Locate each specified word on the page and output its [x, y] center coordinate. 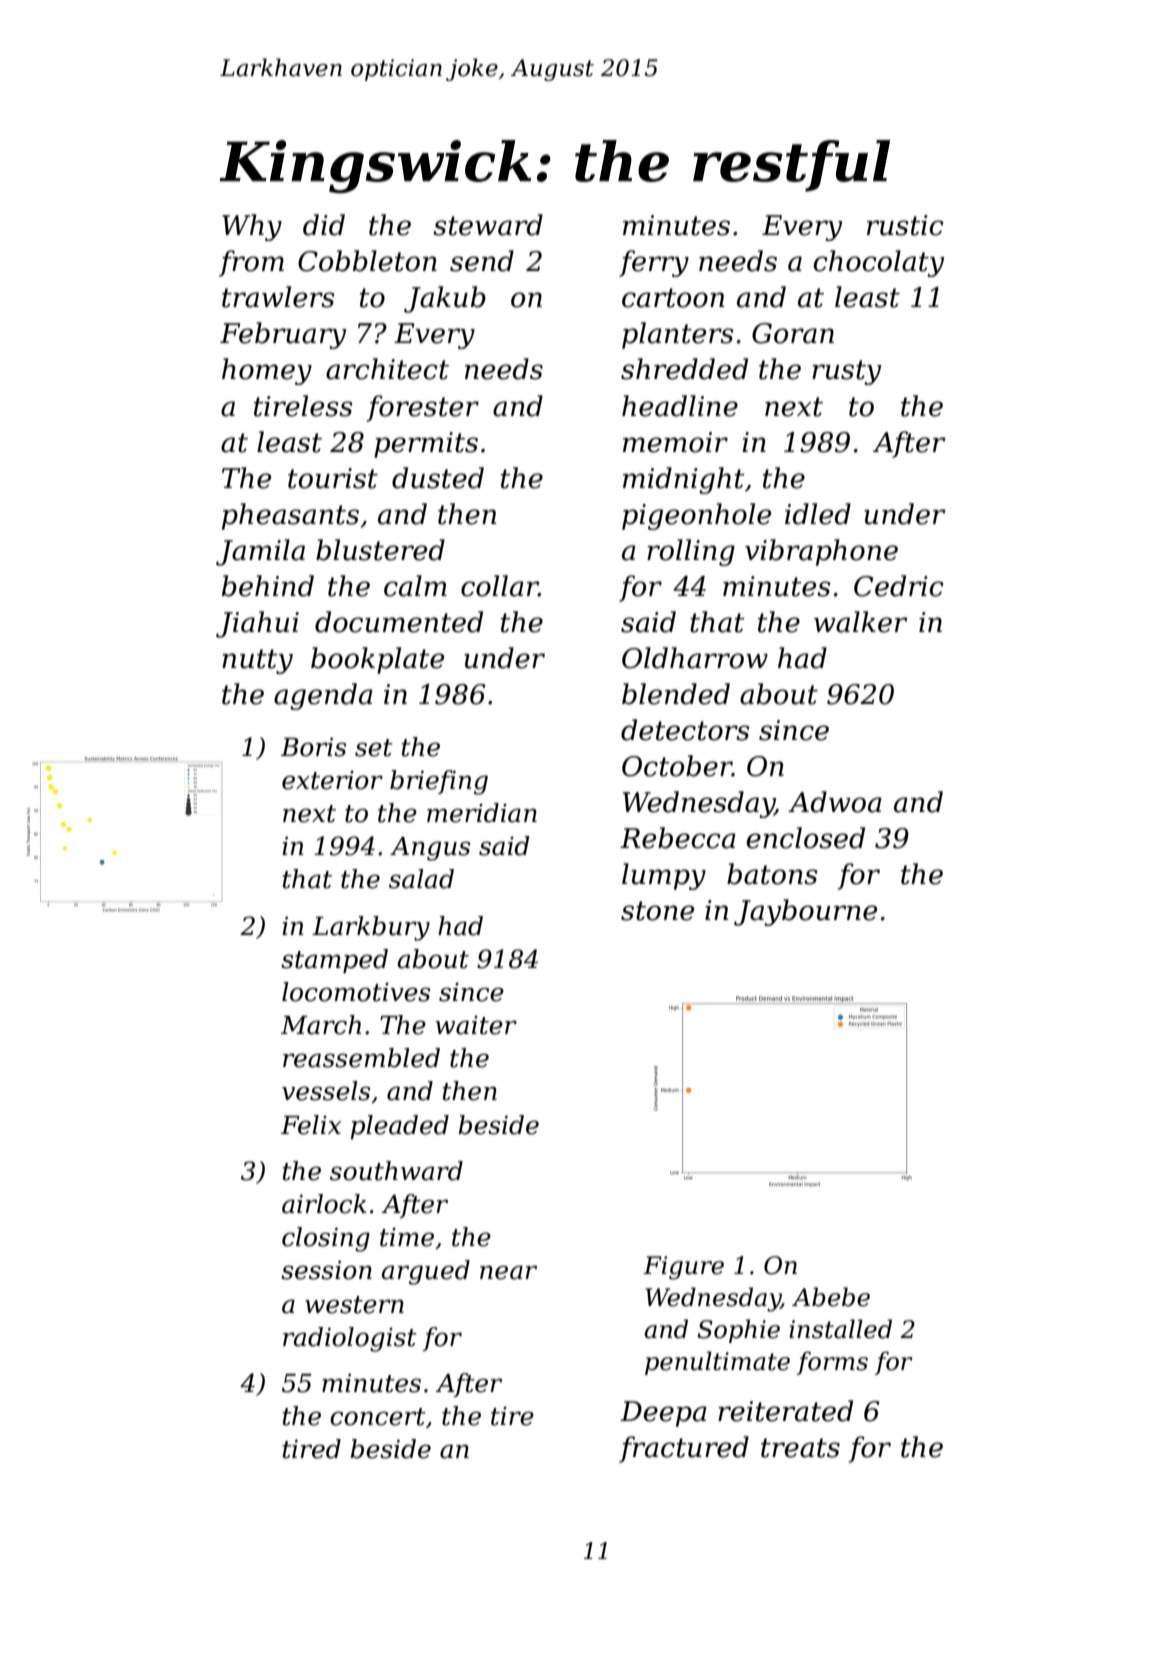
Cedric [899, 586]
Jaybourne [805, 912]
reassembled [361, 1058]
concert [378, 1417]
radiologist [350, 1339]
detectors [685, 730]
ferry [654, 263]
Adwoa [835, 802]
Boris [313, 747]
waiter [476, 1025]
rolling [691, 552]
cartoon [673, 298]
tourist [333, 478]
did [324, 225]
